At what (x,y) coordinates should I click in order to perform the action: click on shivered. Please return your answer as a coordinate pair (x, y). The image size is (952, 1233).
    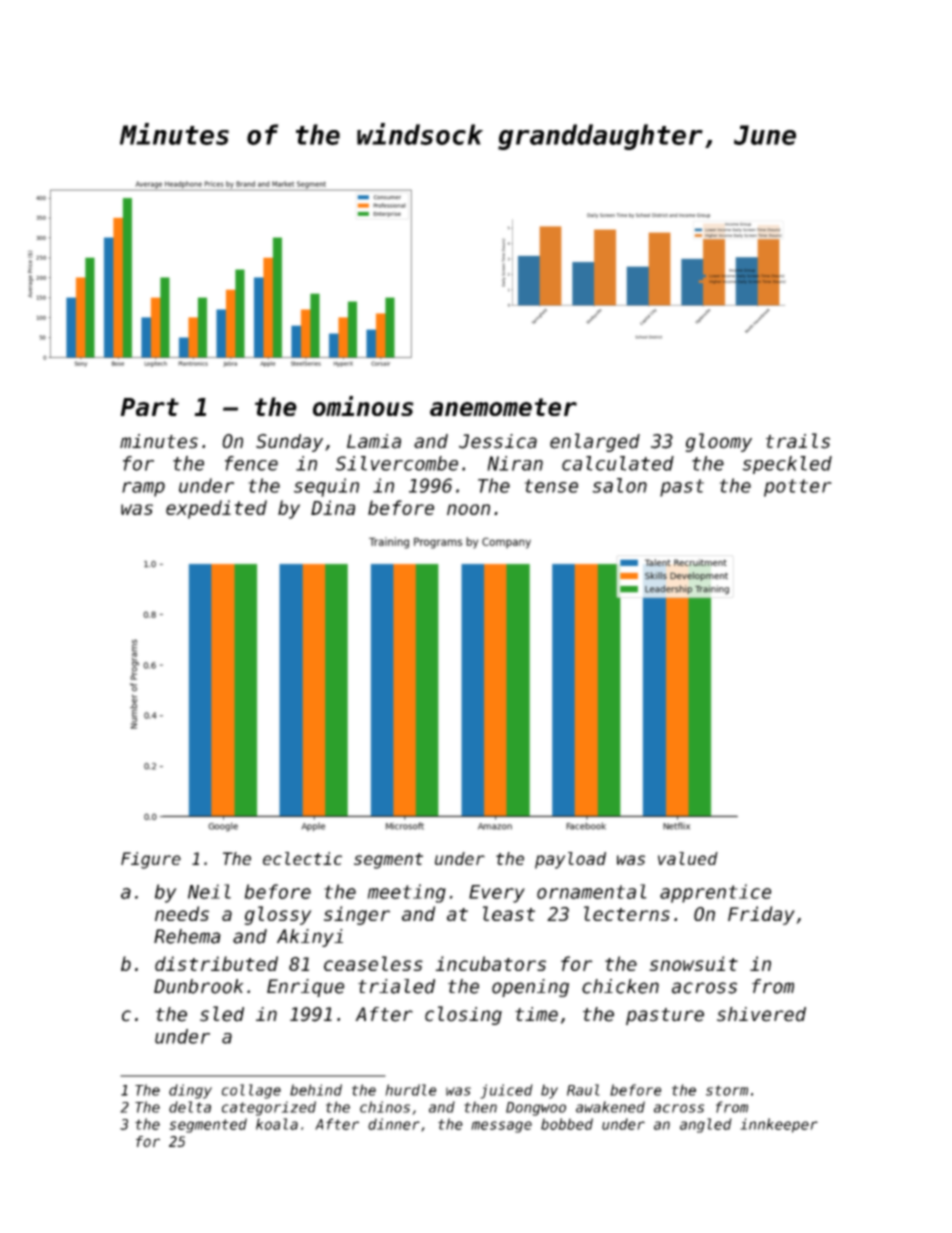
    Looking at the image, I should click on (761, 1014).
